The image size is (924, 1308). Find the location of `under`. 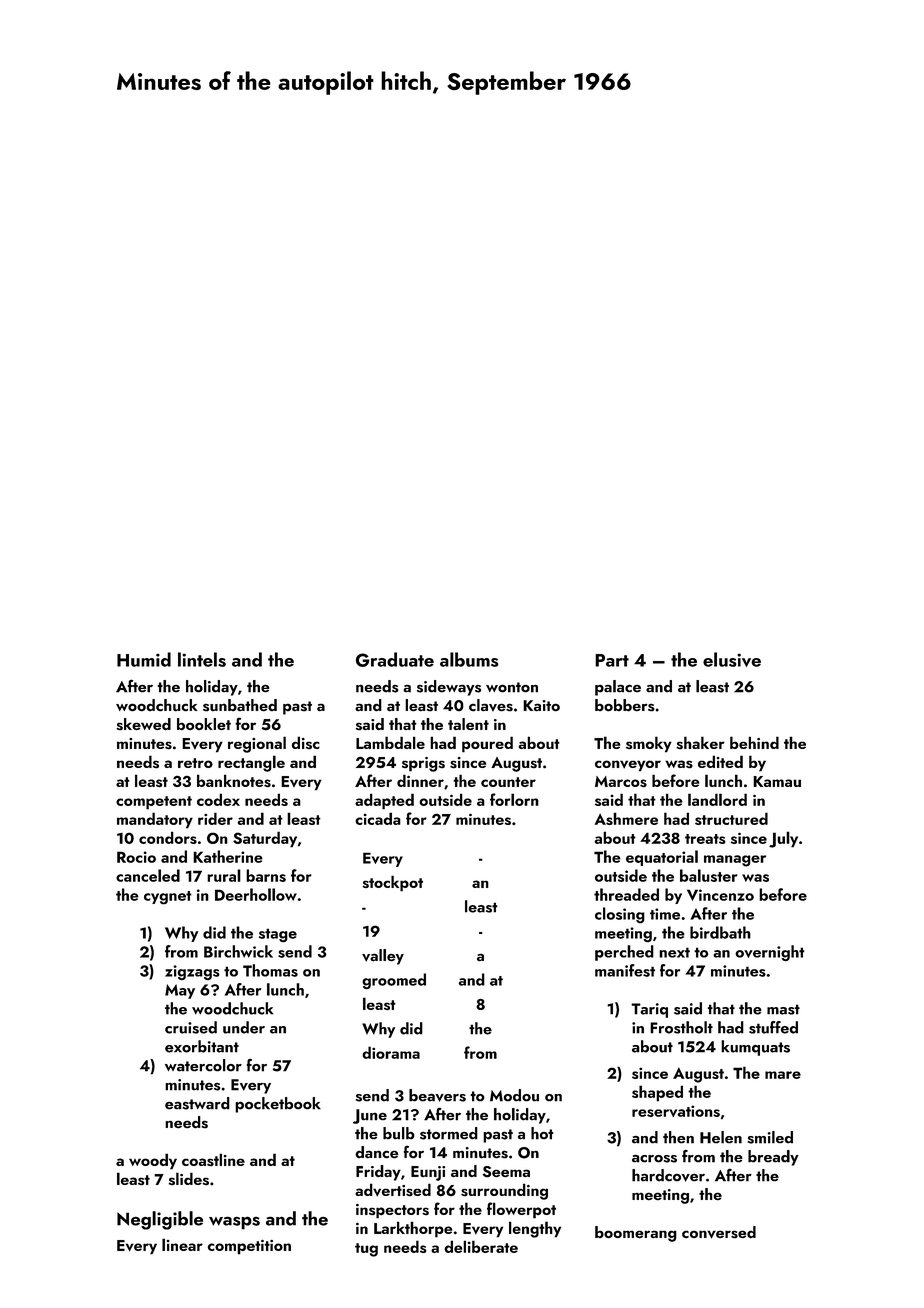

under is located at coordinates (244, 1027).
